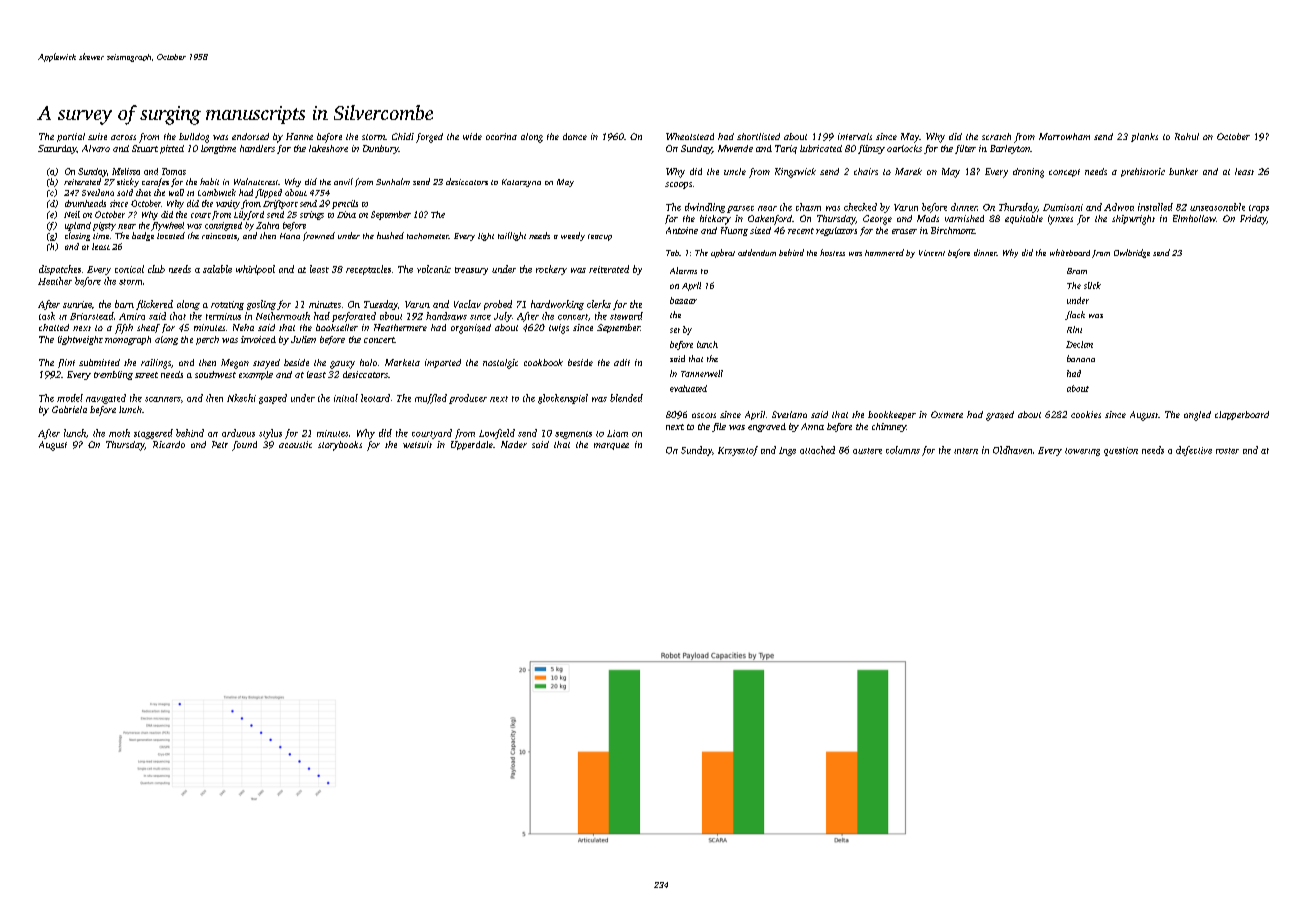 This screenshot has width=1308, height=924. What do you see at coordinates (690, 136) in the screenshot?
I see `Wheatstead` at bounding box center [690, 136].
